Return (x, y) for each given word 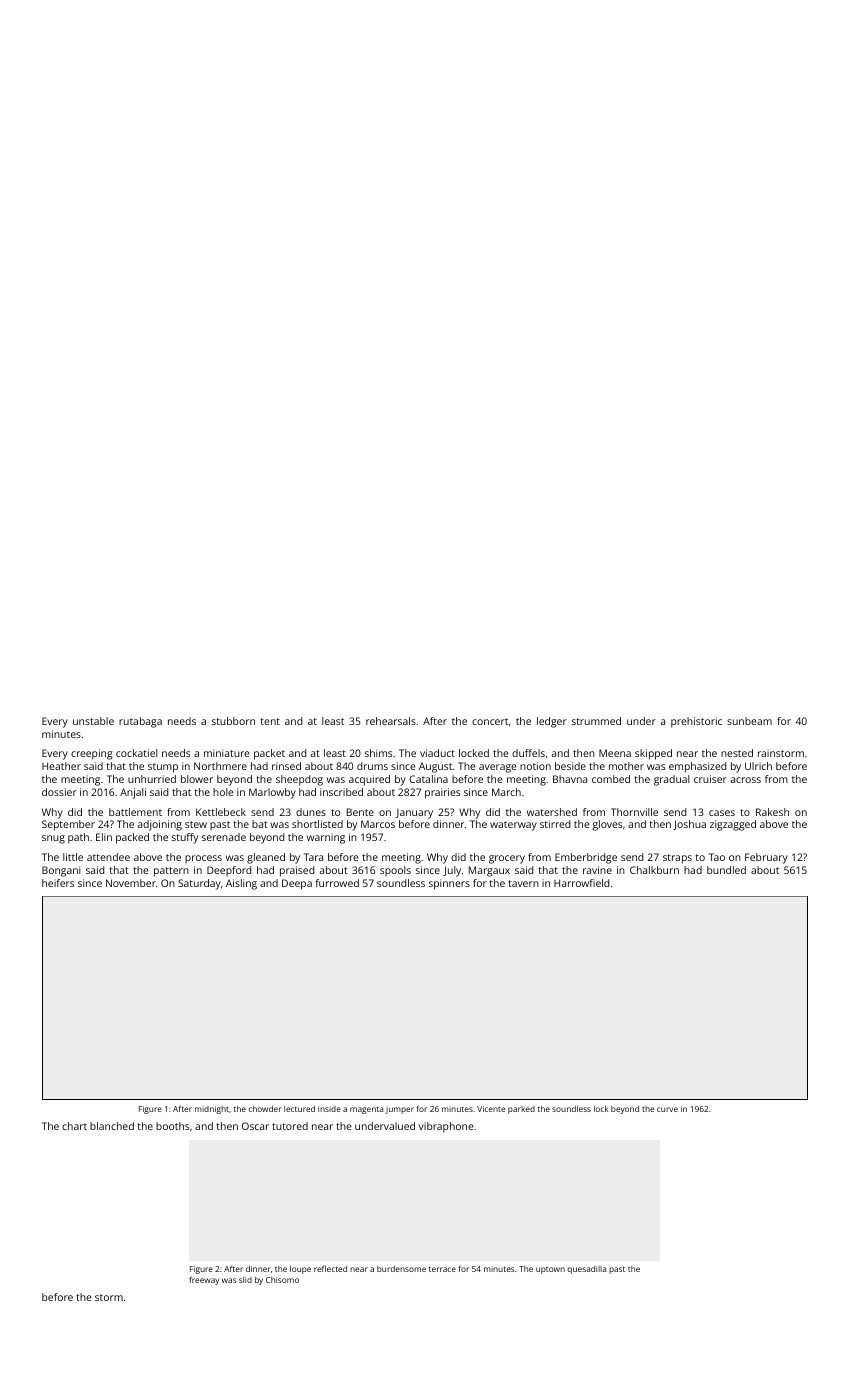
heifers (58, 883)
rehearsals (391, 721)
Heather (61, 766)
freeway (204, 1280)
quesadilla (586, 1270)
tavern (523, 883)
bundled (726, 870)
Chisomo (282, 1280)
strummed (596, 721)
